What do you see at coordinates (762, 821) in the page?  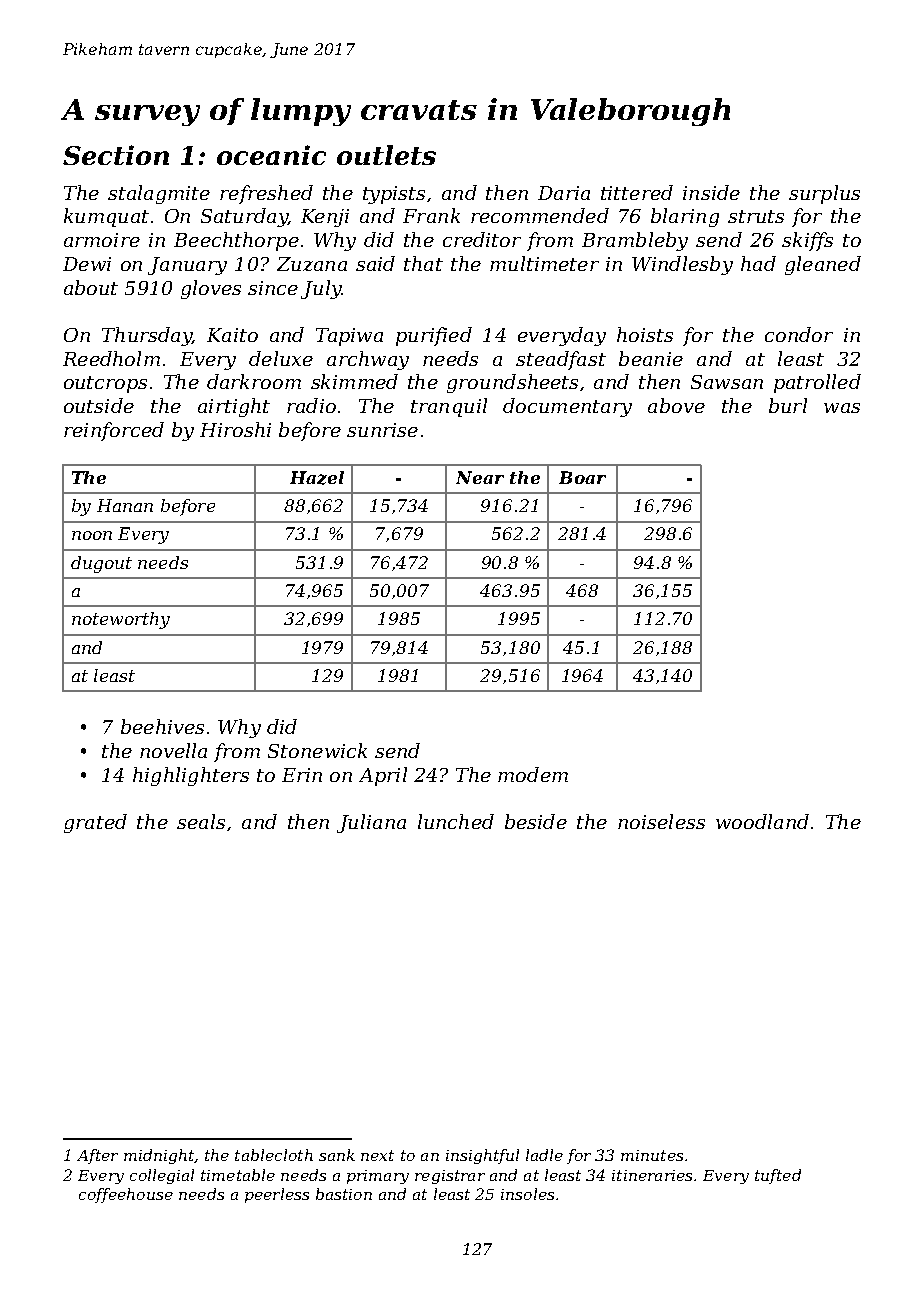 I see `woodland` at bounding box center [762, 821].
